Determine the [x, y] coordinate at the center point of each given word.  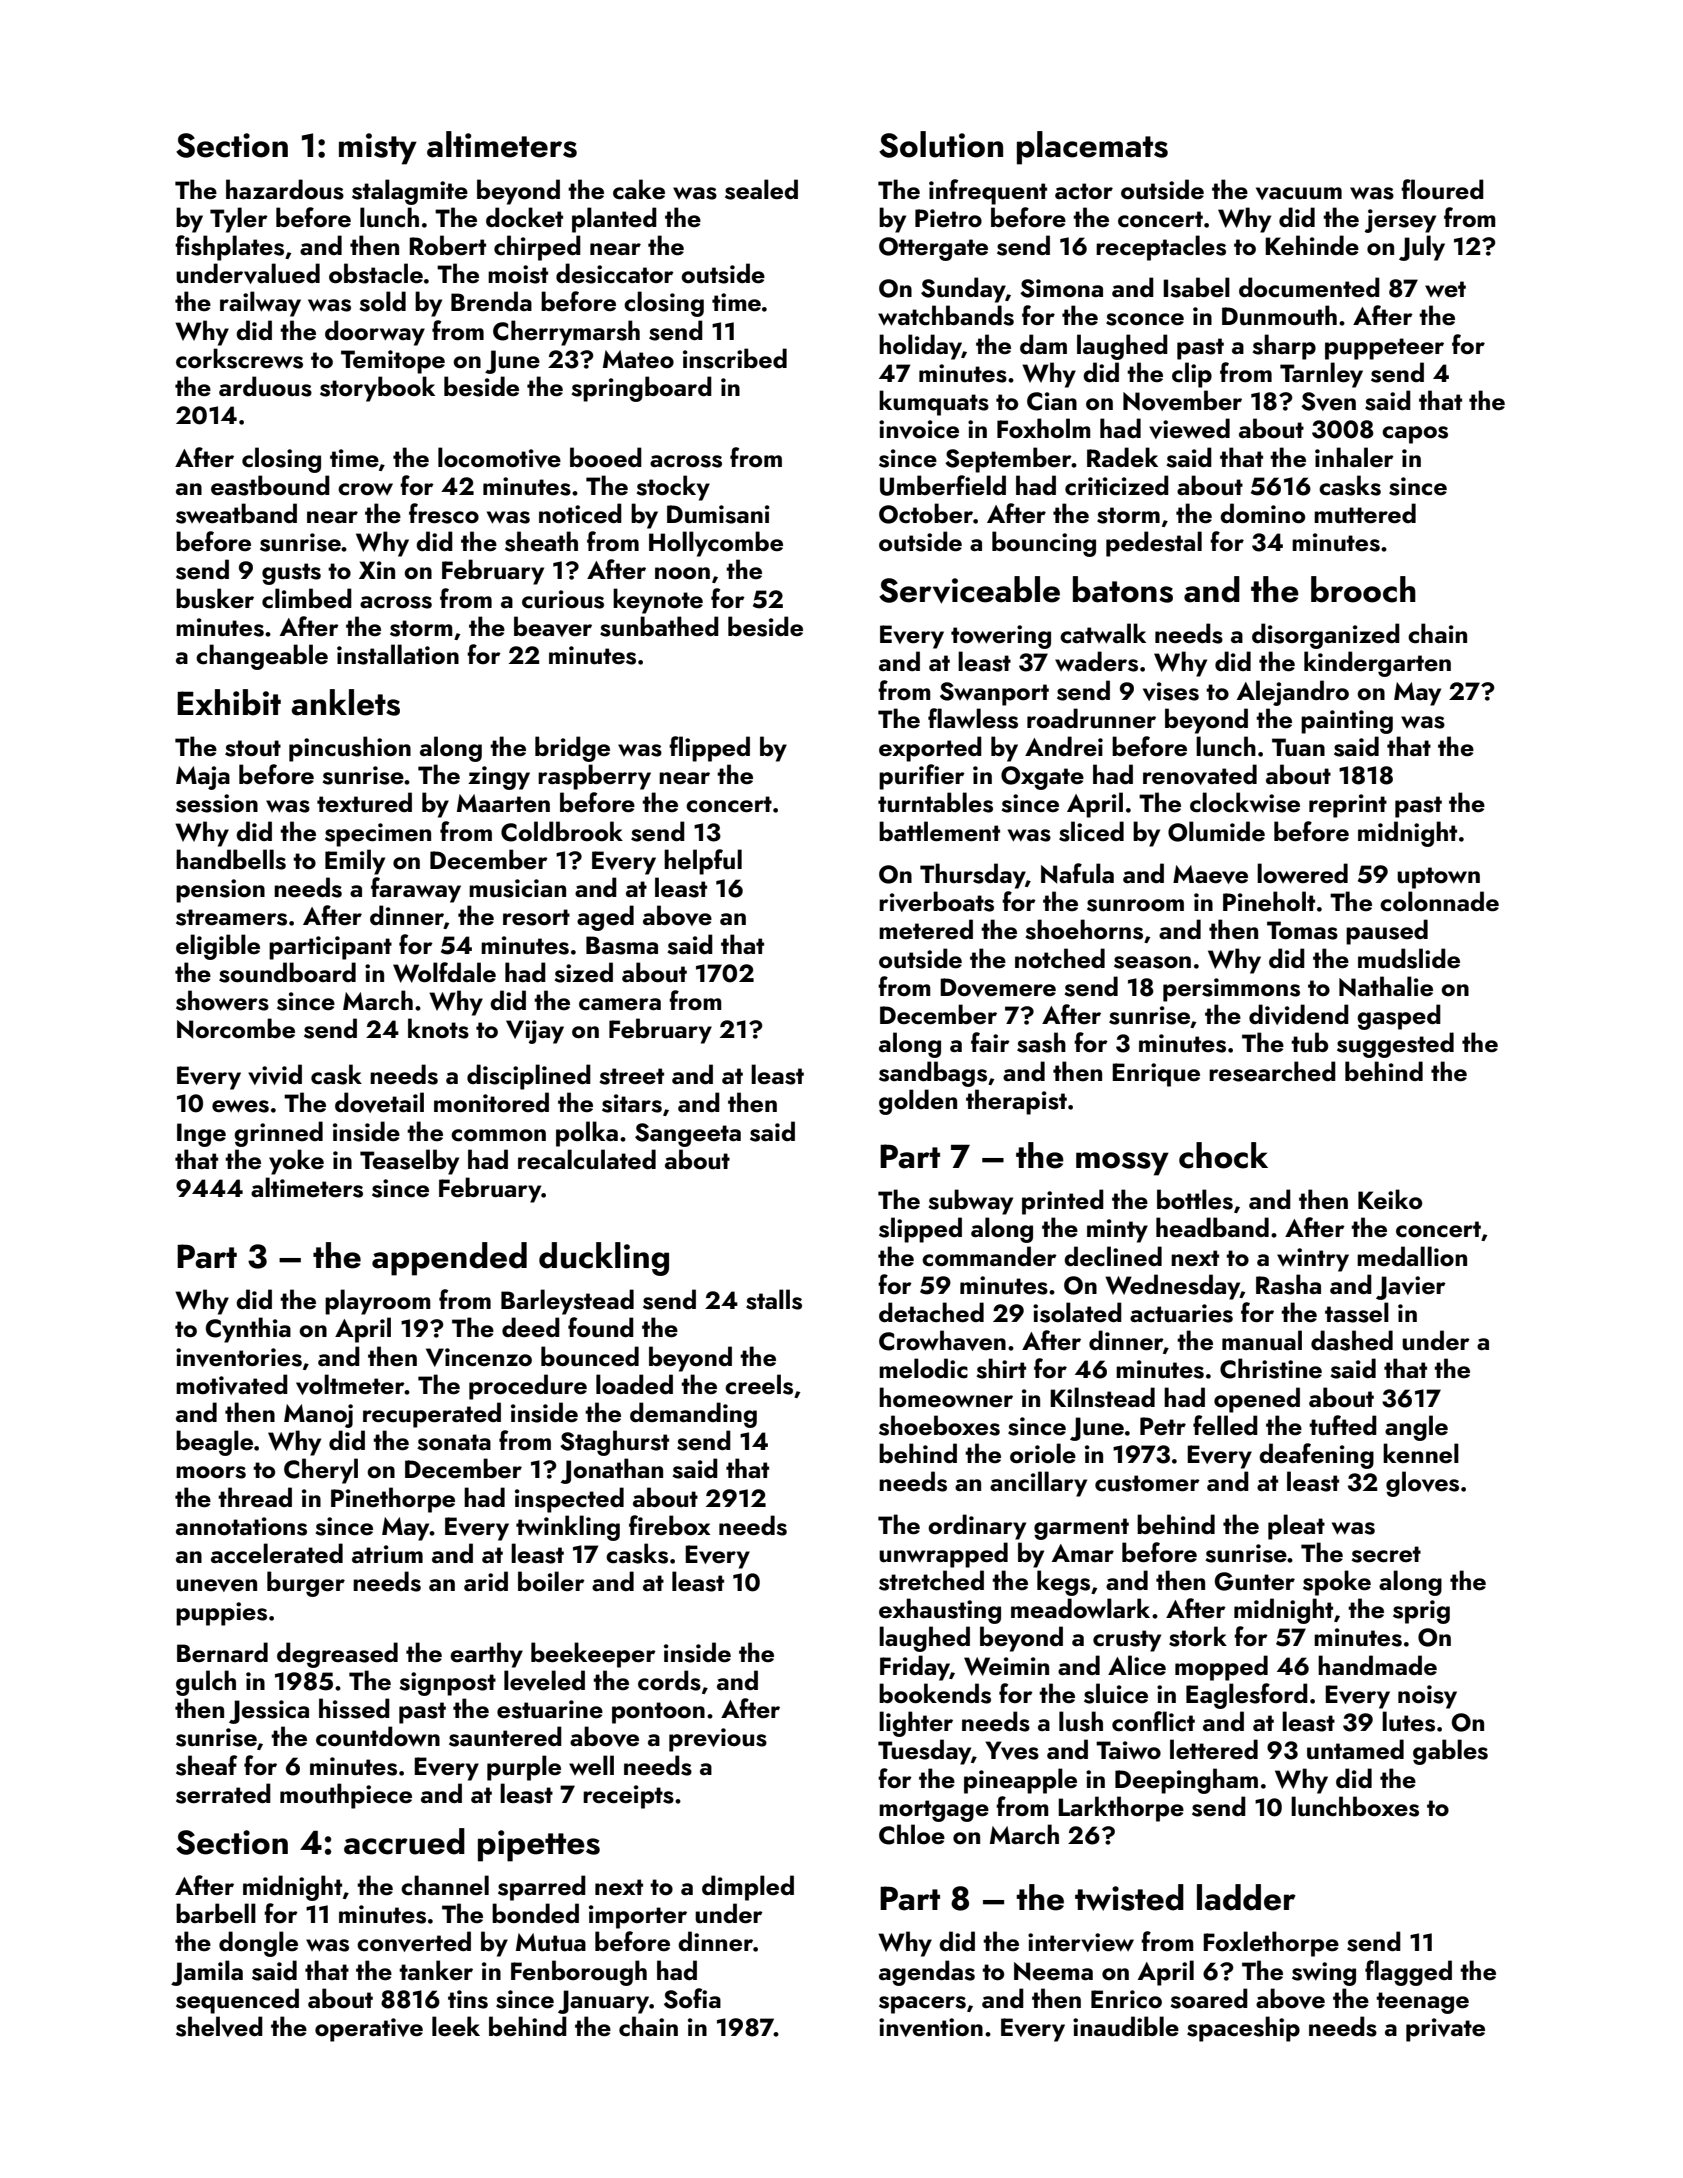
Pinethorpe [393, 1500]
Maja [203, 778]
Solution [941, 144]
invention [931, 2027]
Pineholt [1269, 901]
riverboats [936, 901]
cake [639, 189]
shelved [219, 2026]
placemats [1092, 148]
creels [759, 1384]
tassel [1357, 1312]
